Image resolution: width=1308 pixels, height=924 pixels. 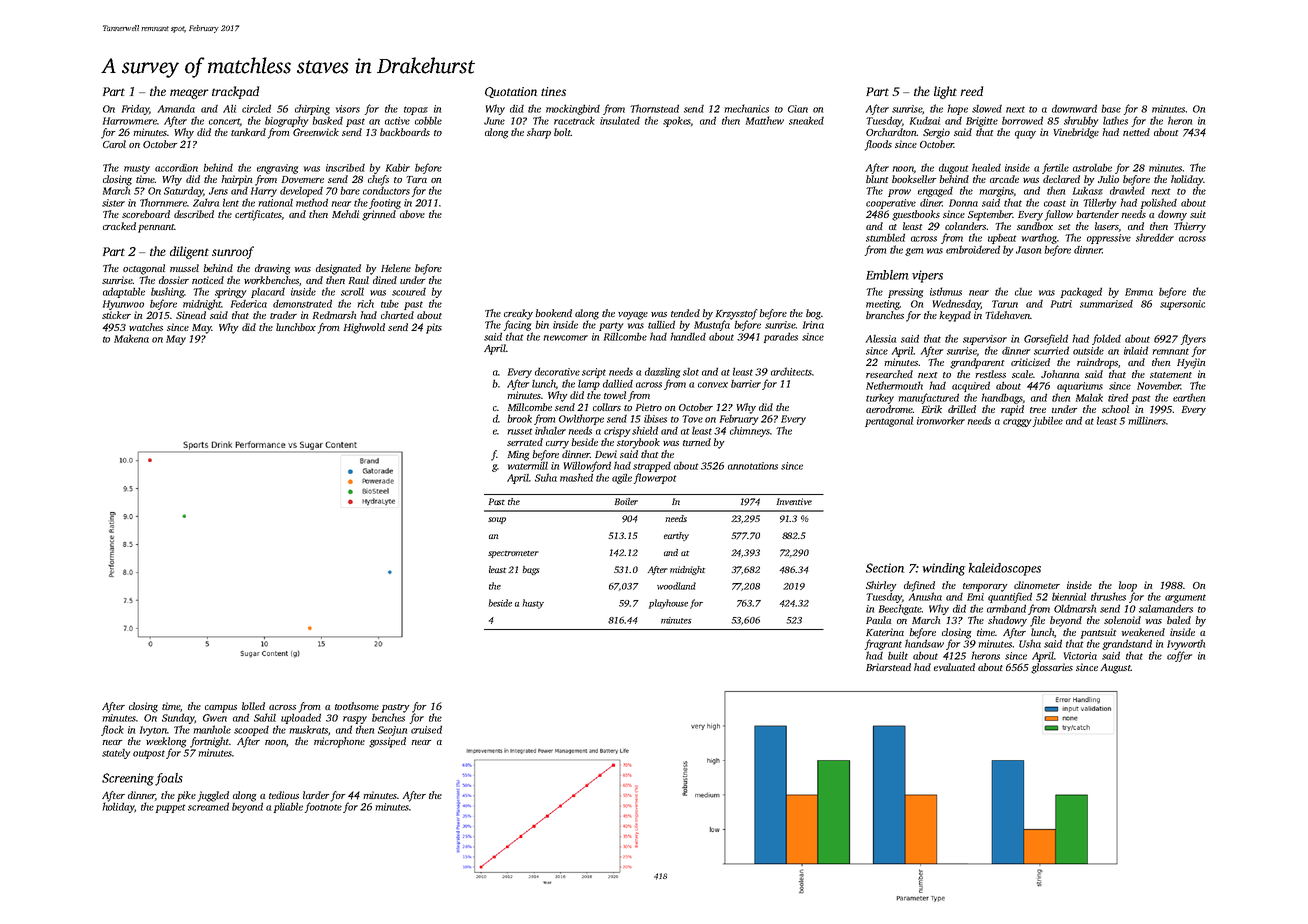 What do you see at coordinates (1115, 409) in the document?
I see `school` at bounding box center [1115, 409].
